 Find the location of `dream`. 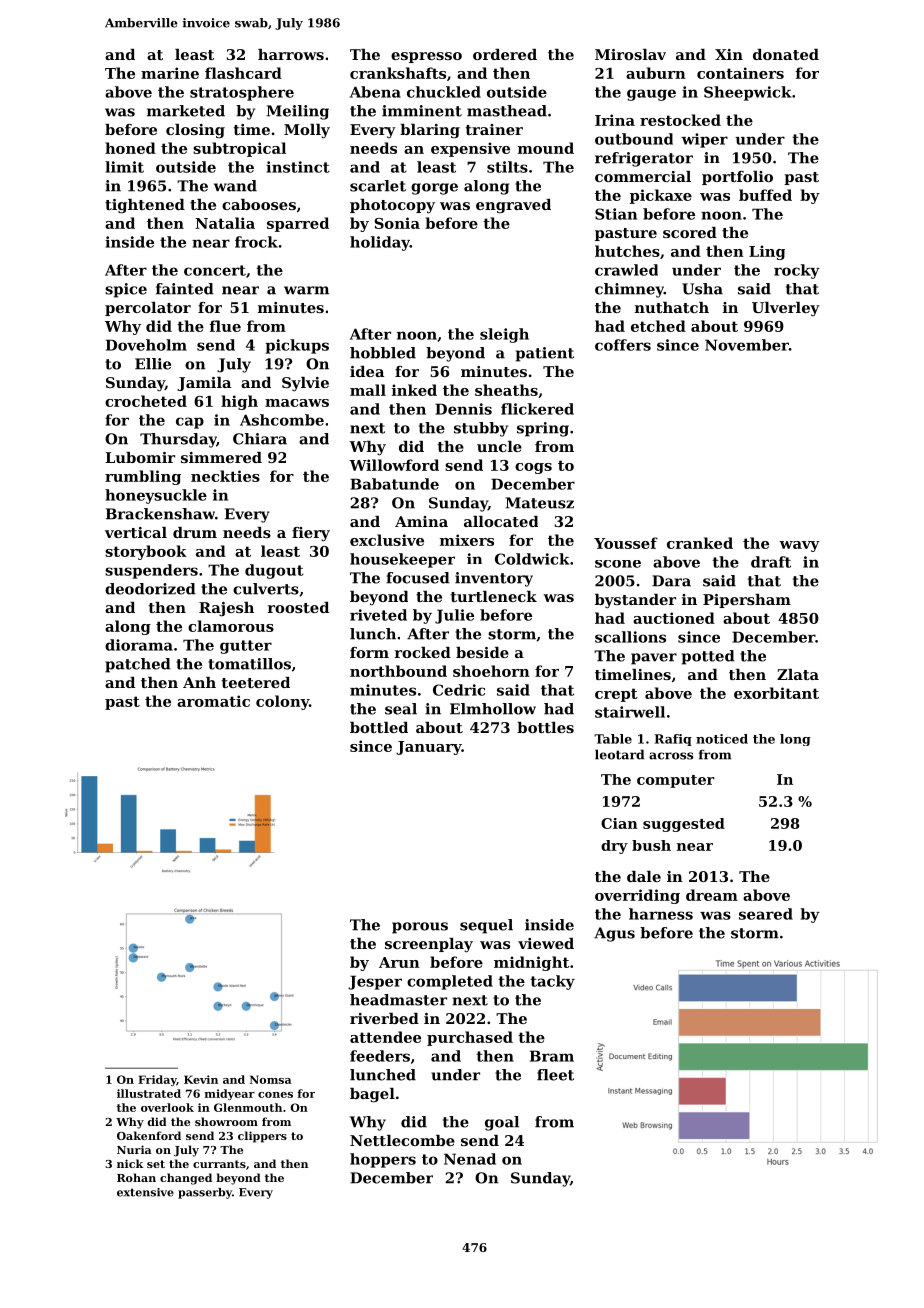

dream is located at coordinates (712, 895).
